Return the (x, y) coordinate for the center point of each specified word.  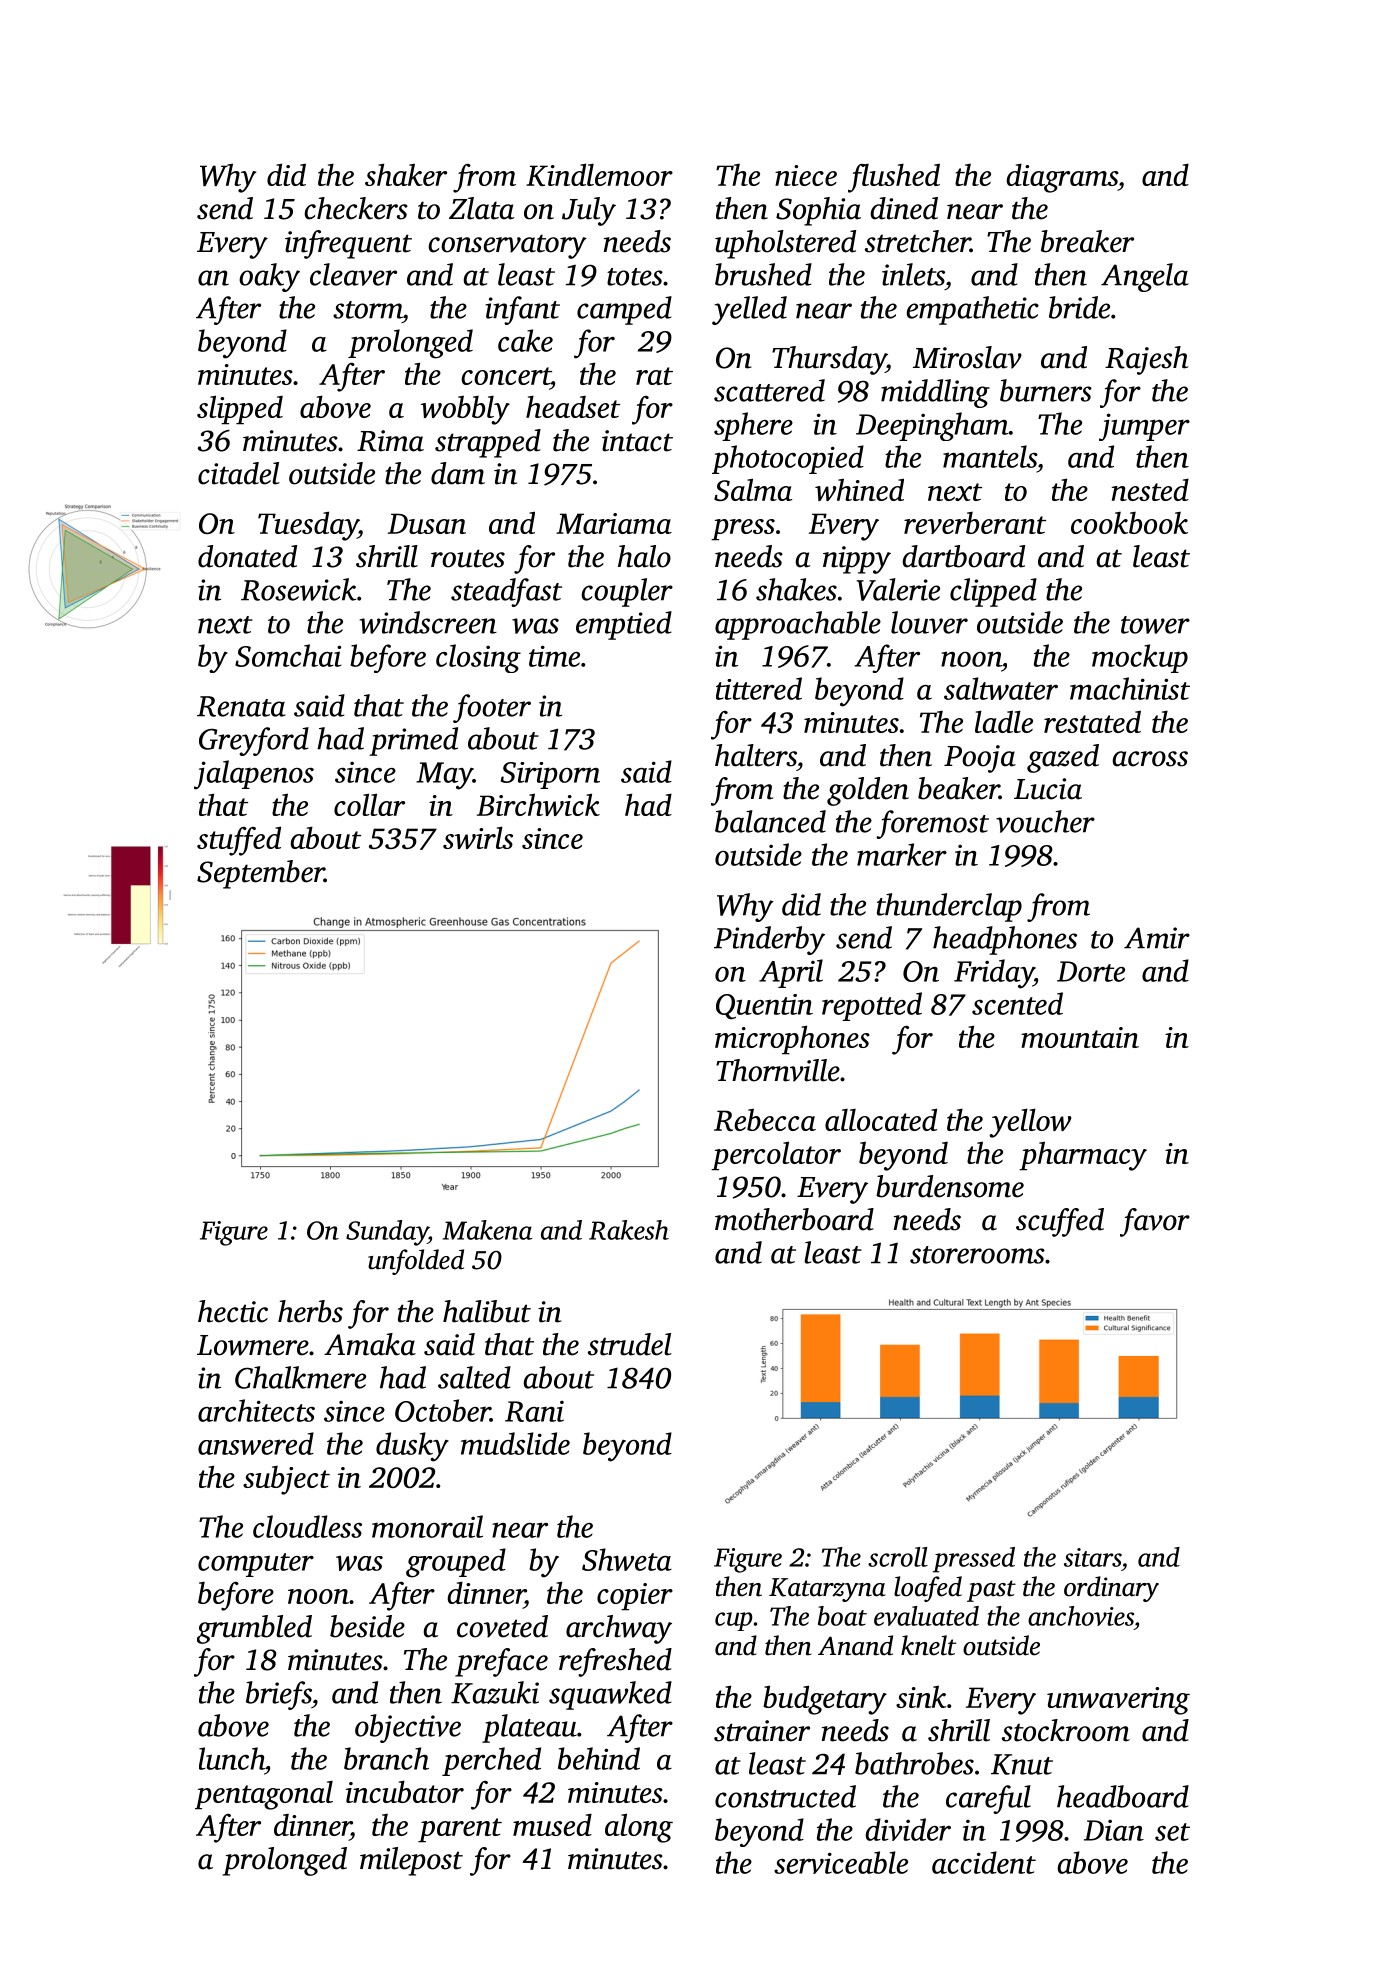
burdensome (950, 1186)
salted (474, 1377)
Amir (1157, 938)
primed (413, 741)
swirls (478, 837)
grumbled (254, 1629)
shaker (406, 174)
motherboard (794, 1219)
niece (806, 175)
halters (756, 755)
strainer (762, 1731)
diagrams (1062, 178)
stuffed (239, 841)
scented (1017, 1003)
